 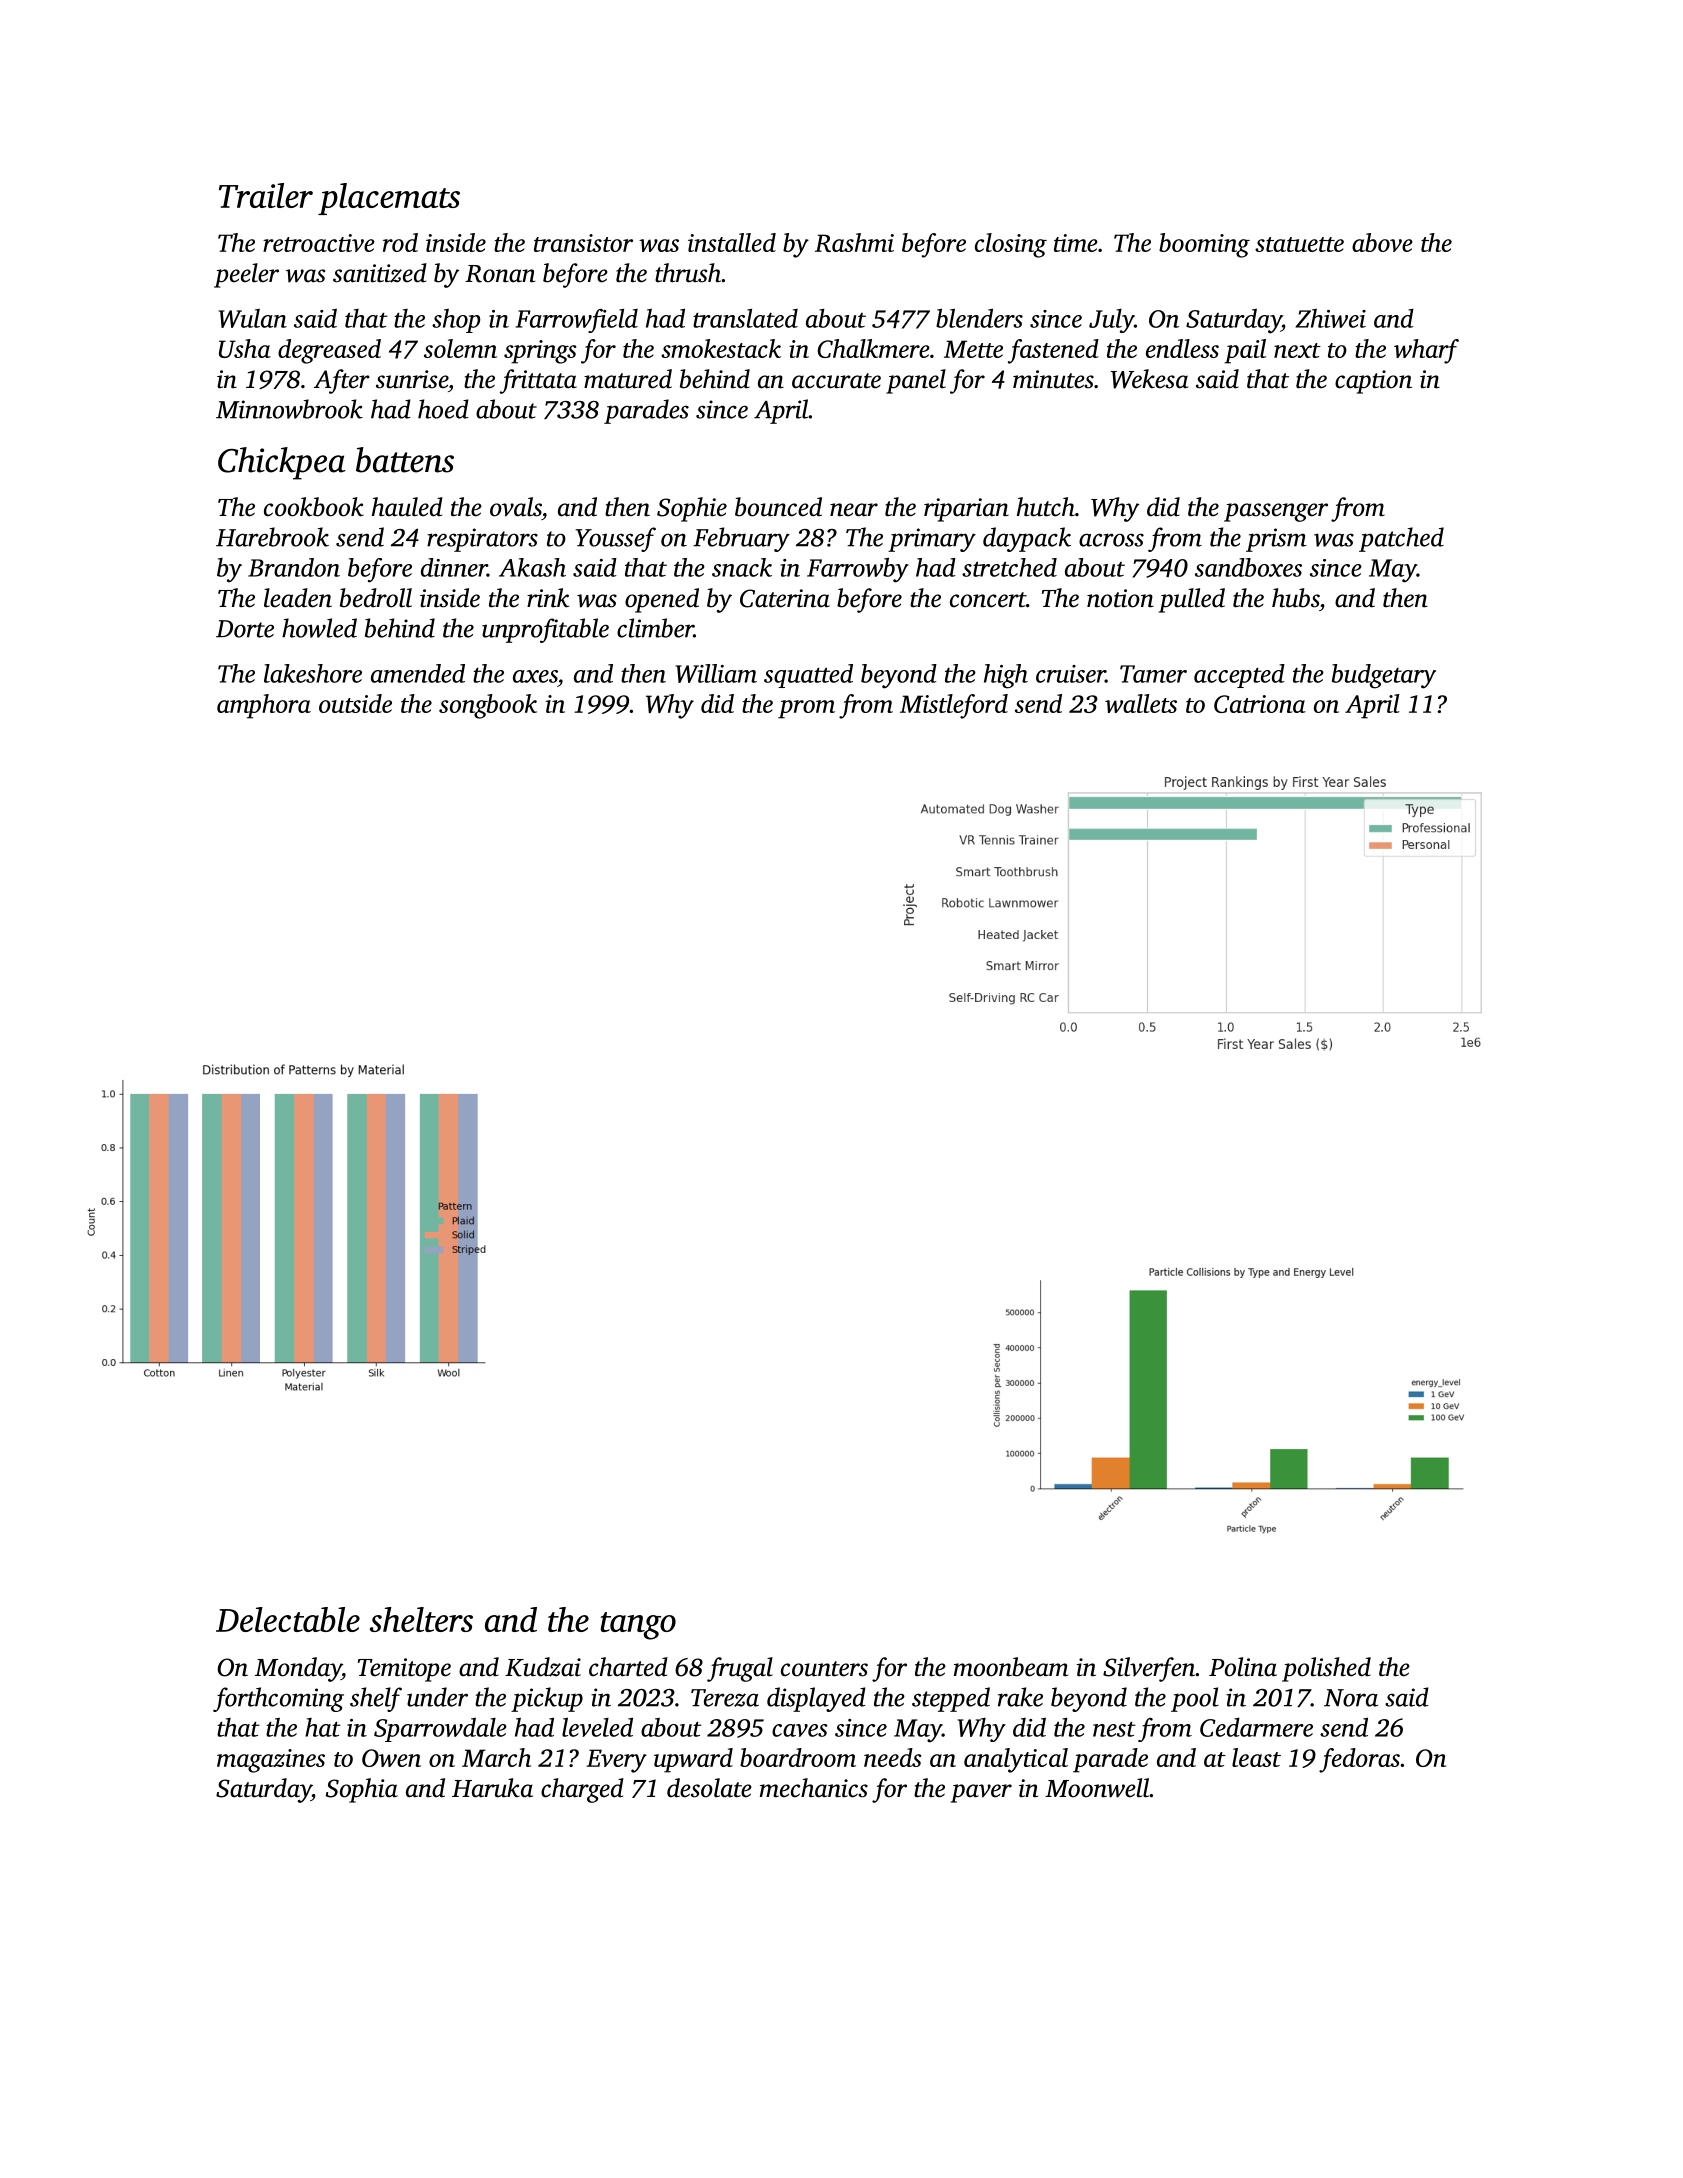 What do you see at coordinates (1351, 1698) in the screenshot?
I see `Nora` at bounding box center [1351, 1698].
